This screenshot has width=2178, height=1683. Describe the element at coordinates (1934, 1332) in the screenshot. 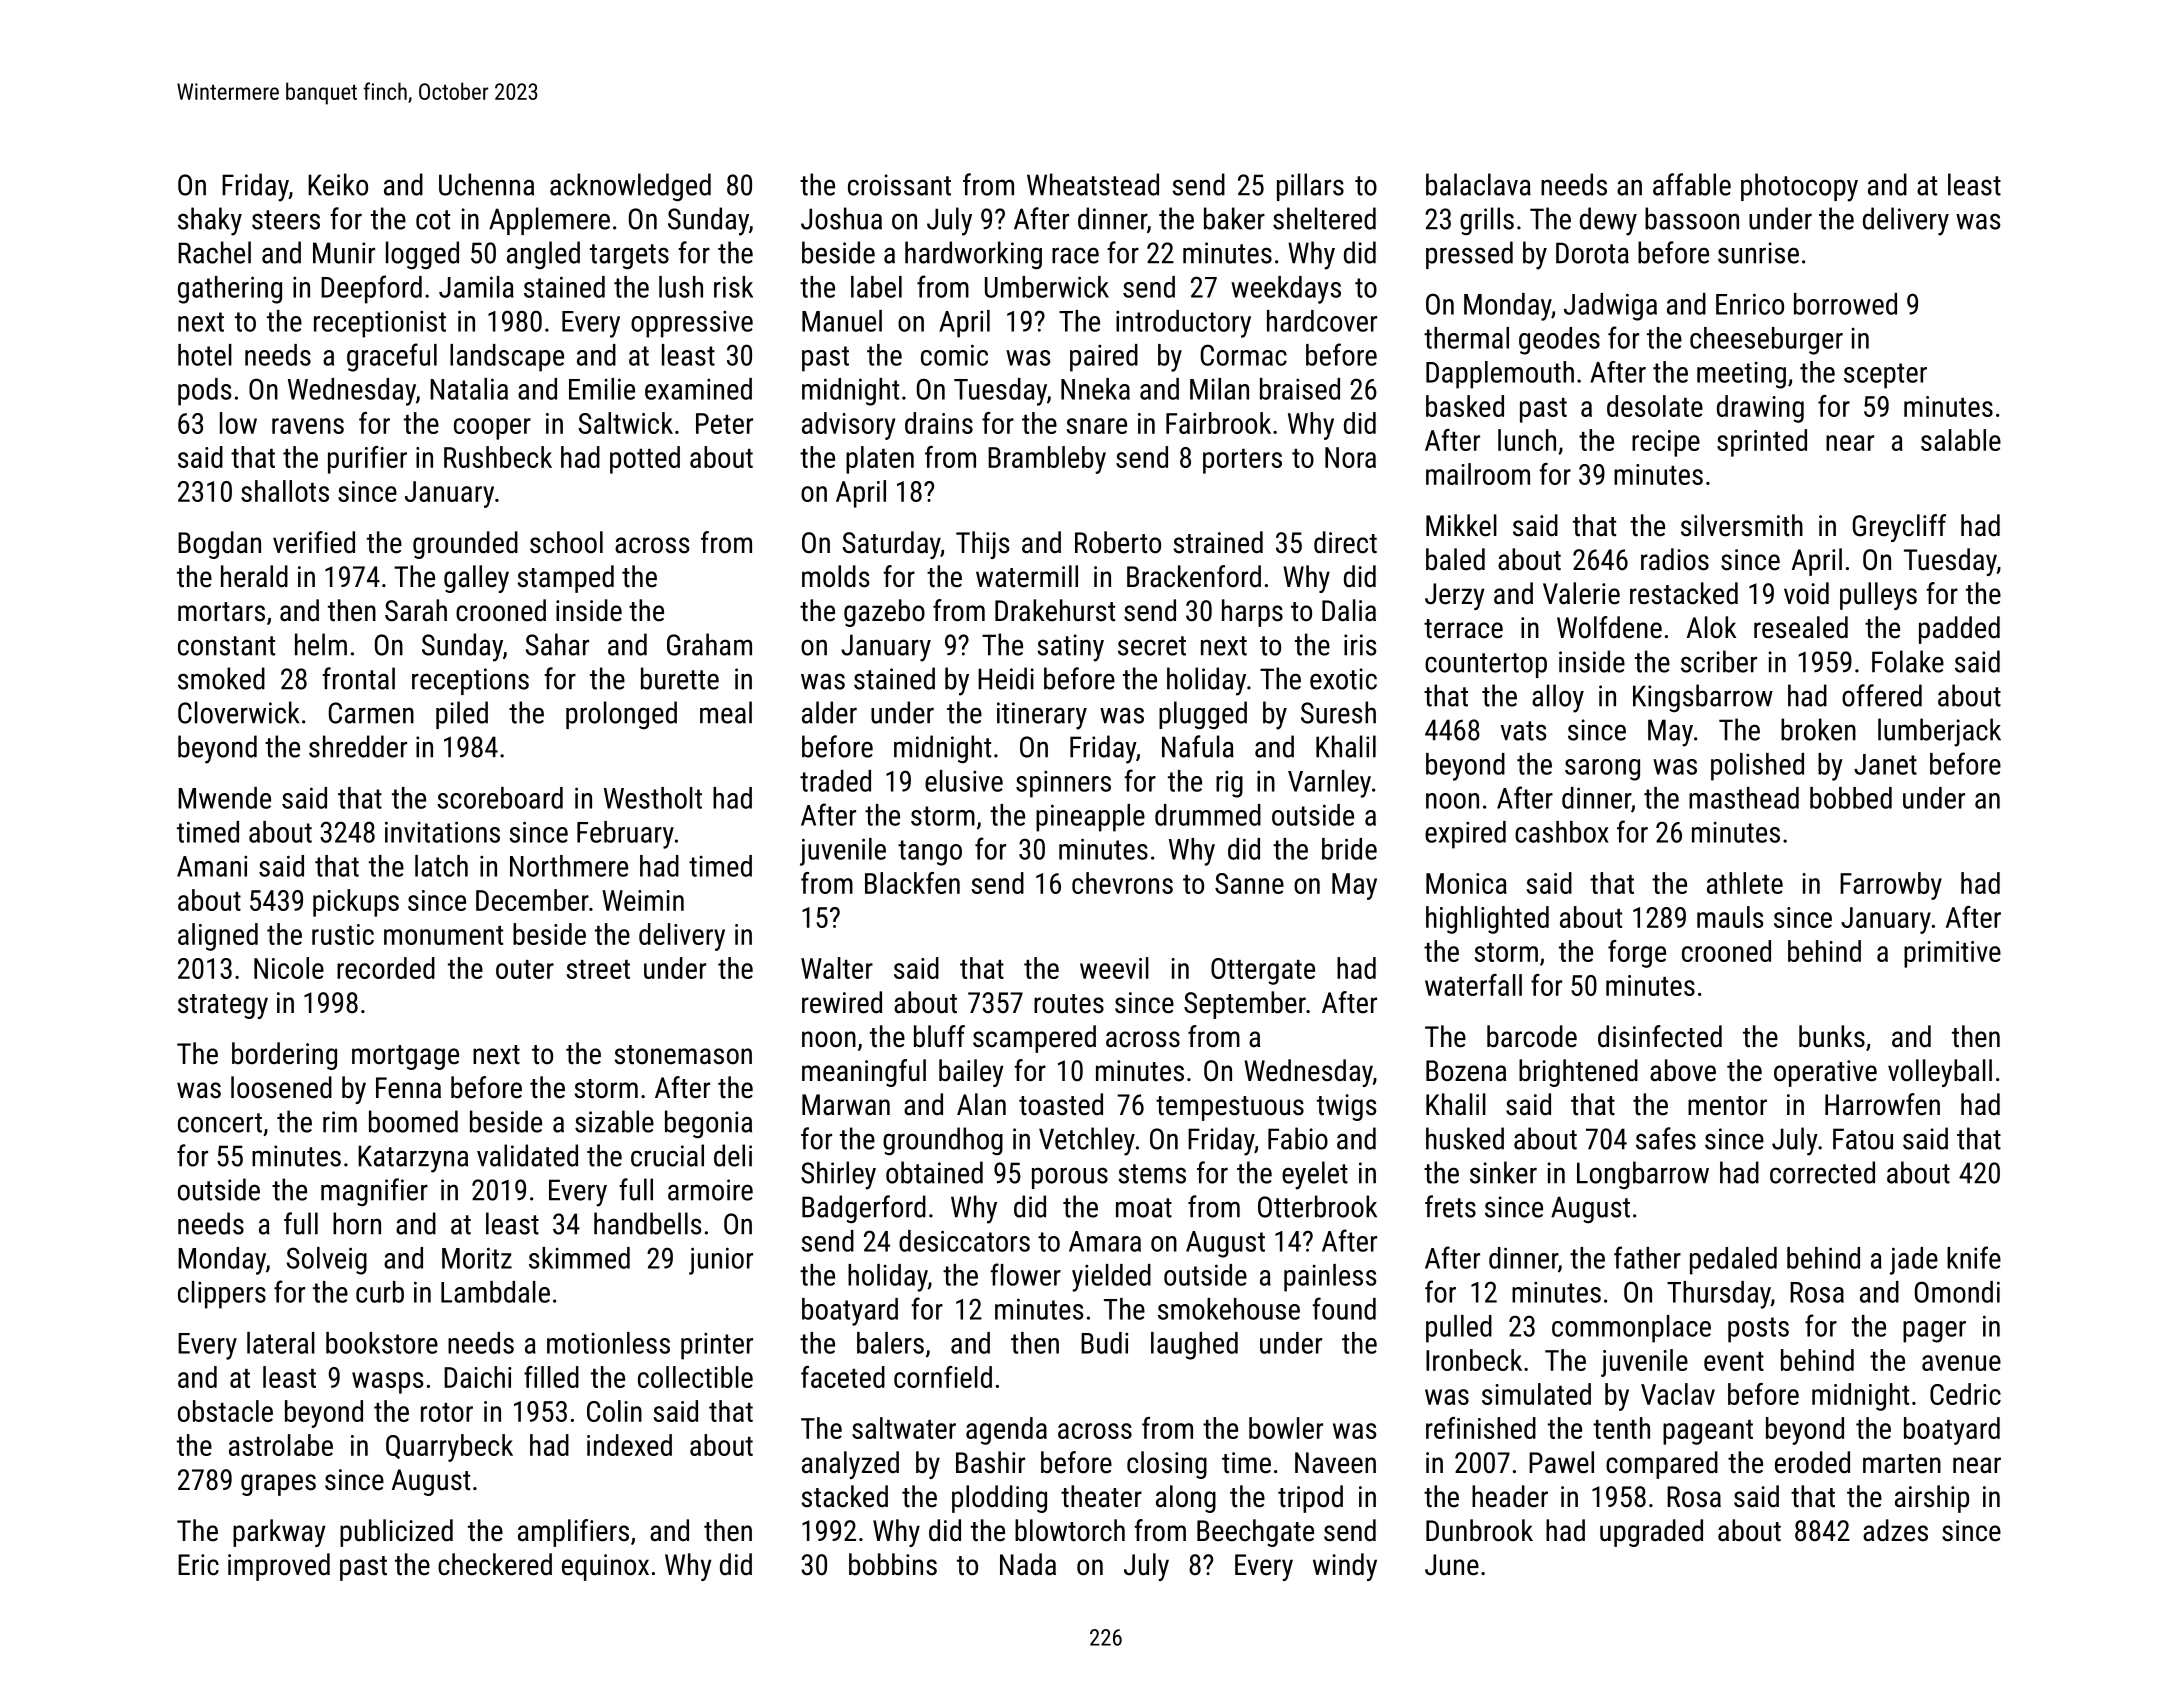

I see `pager` at that location.
